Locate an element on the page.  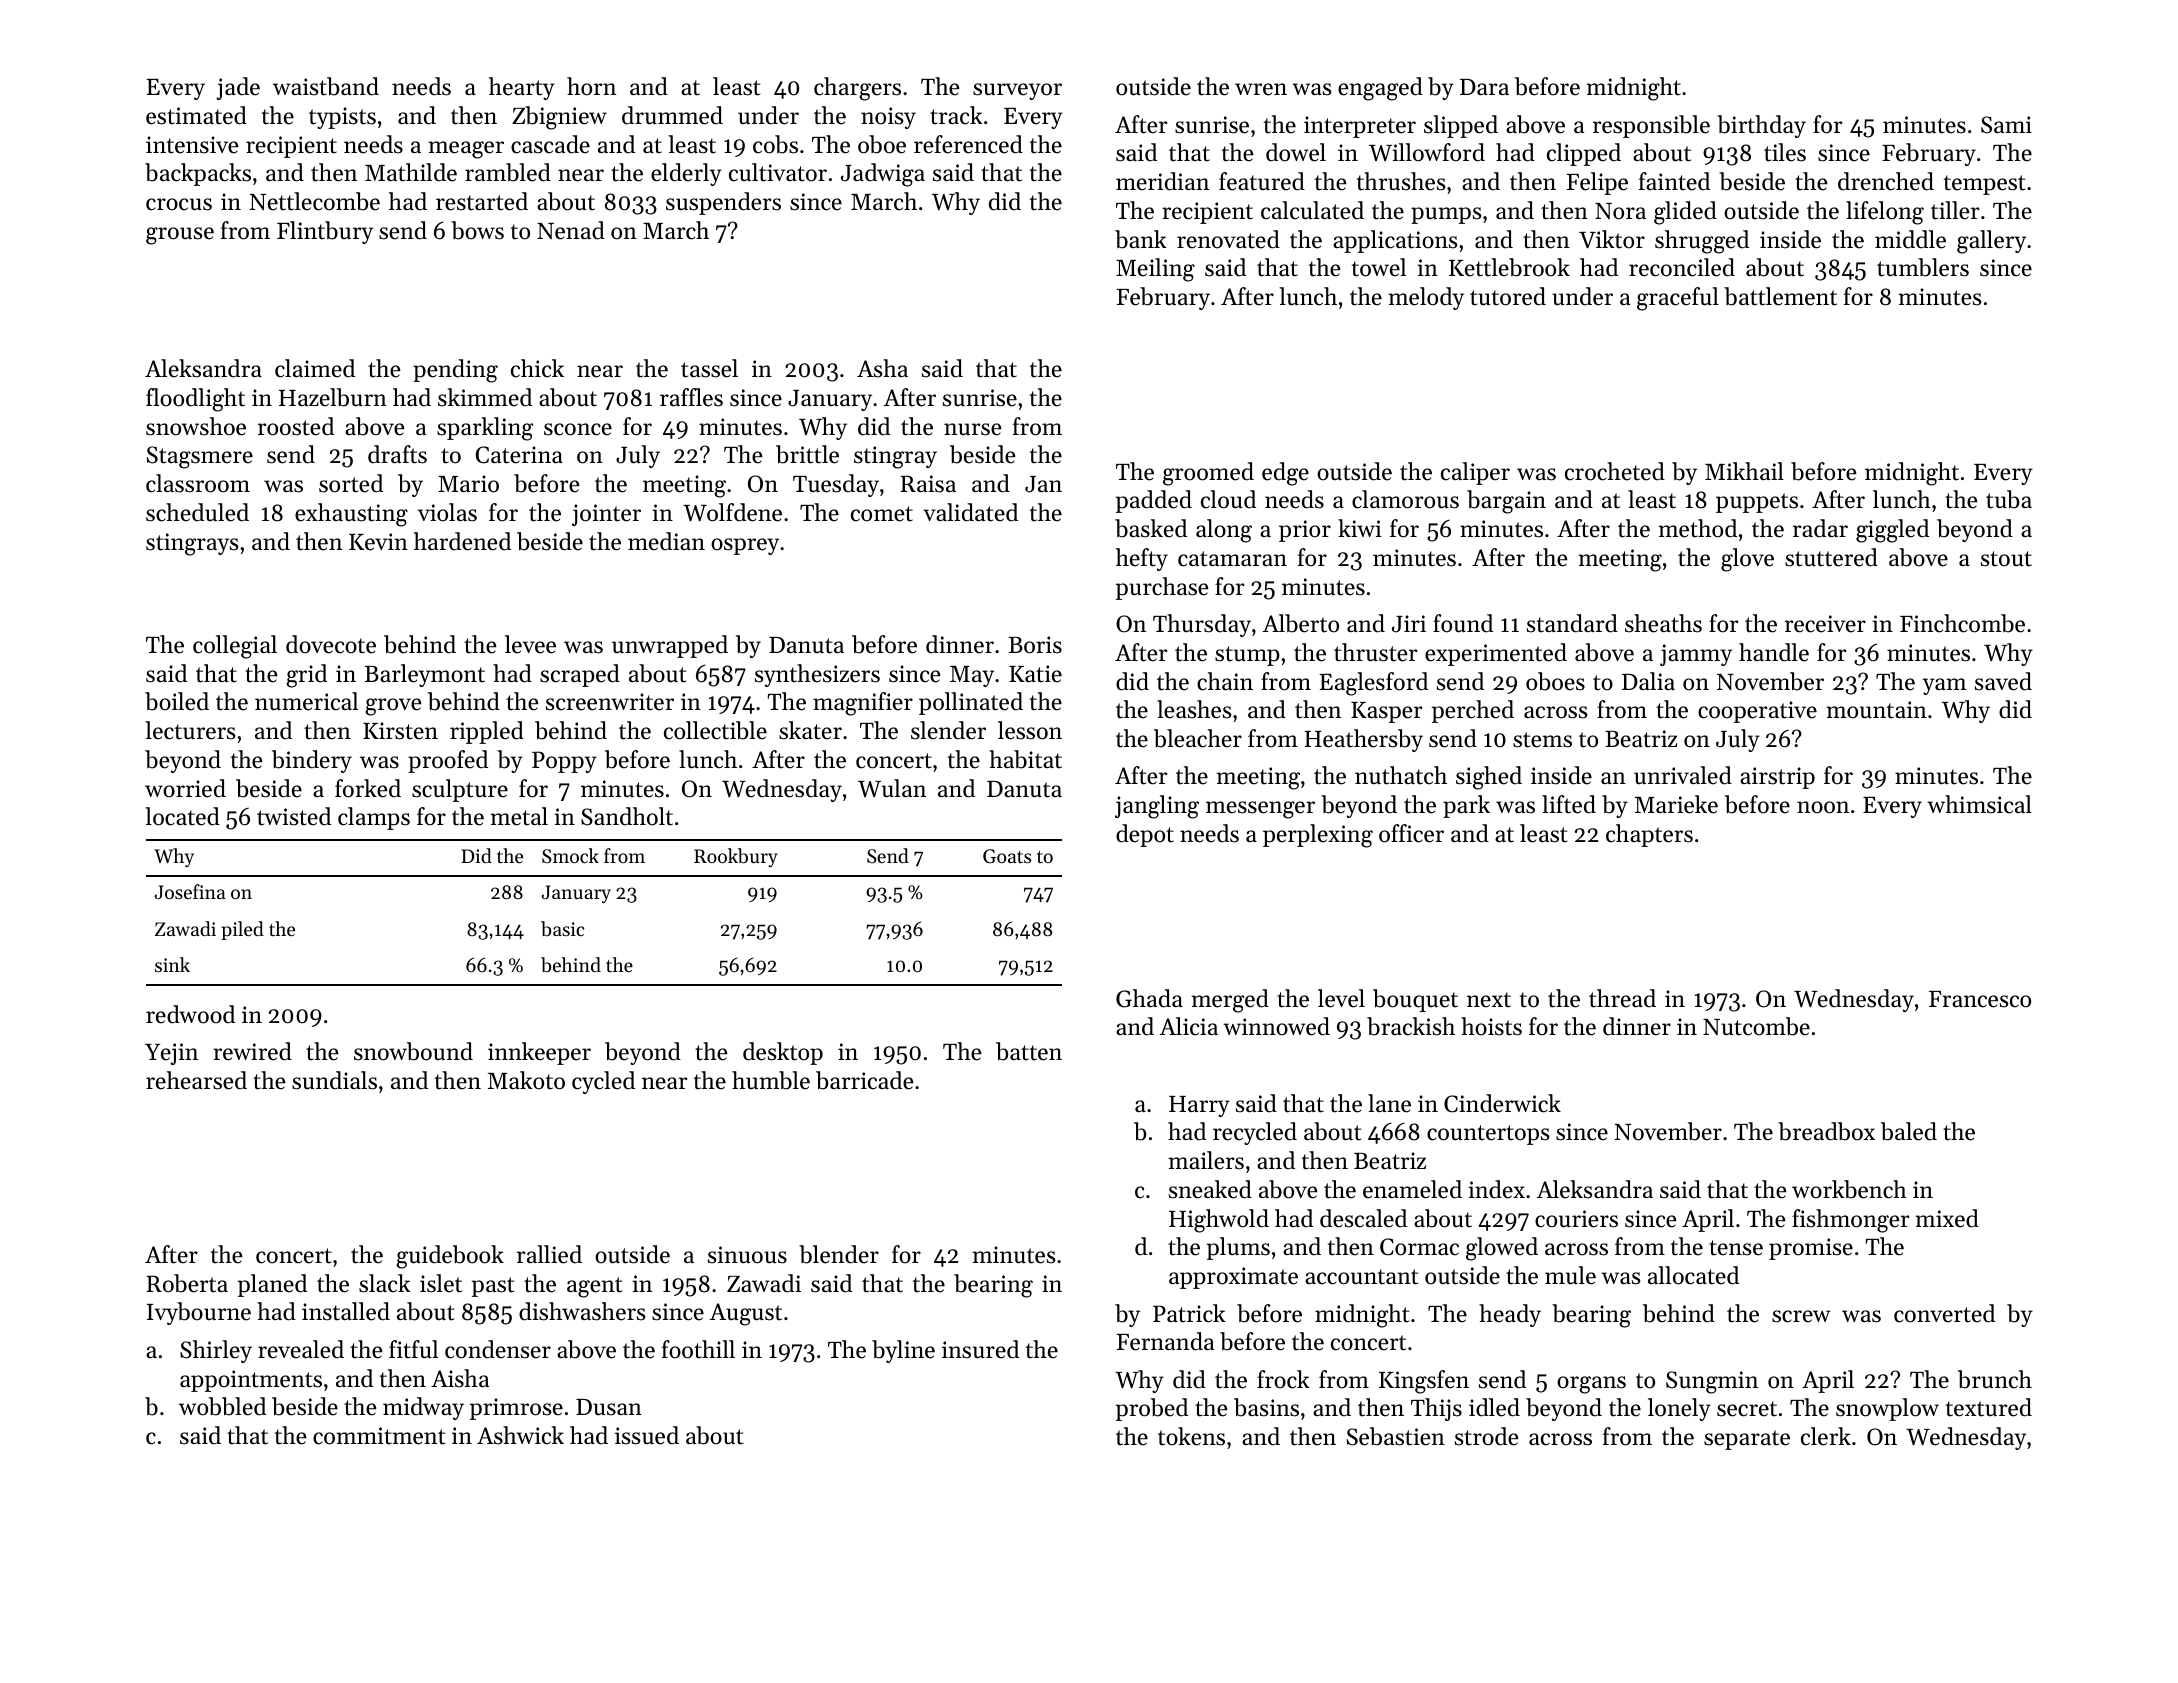
scheduled is located at coordinates (197, 512).
